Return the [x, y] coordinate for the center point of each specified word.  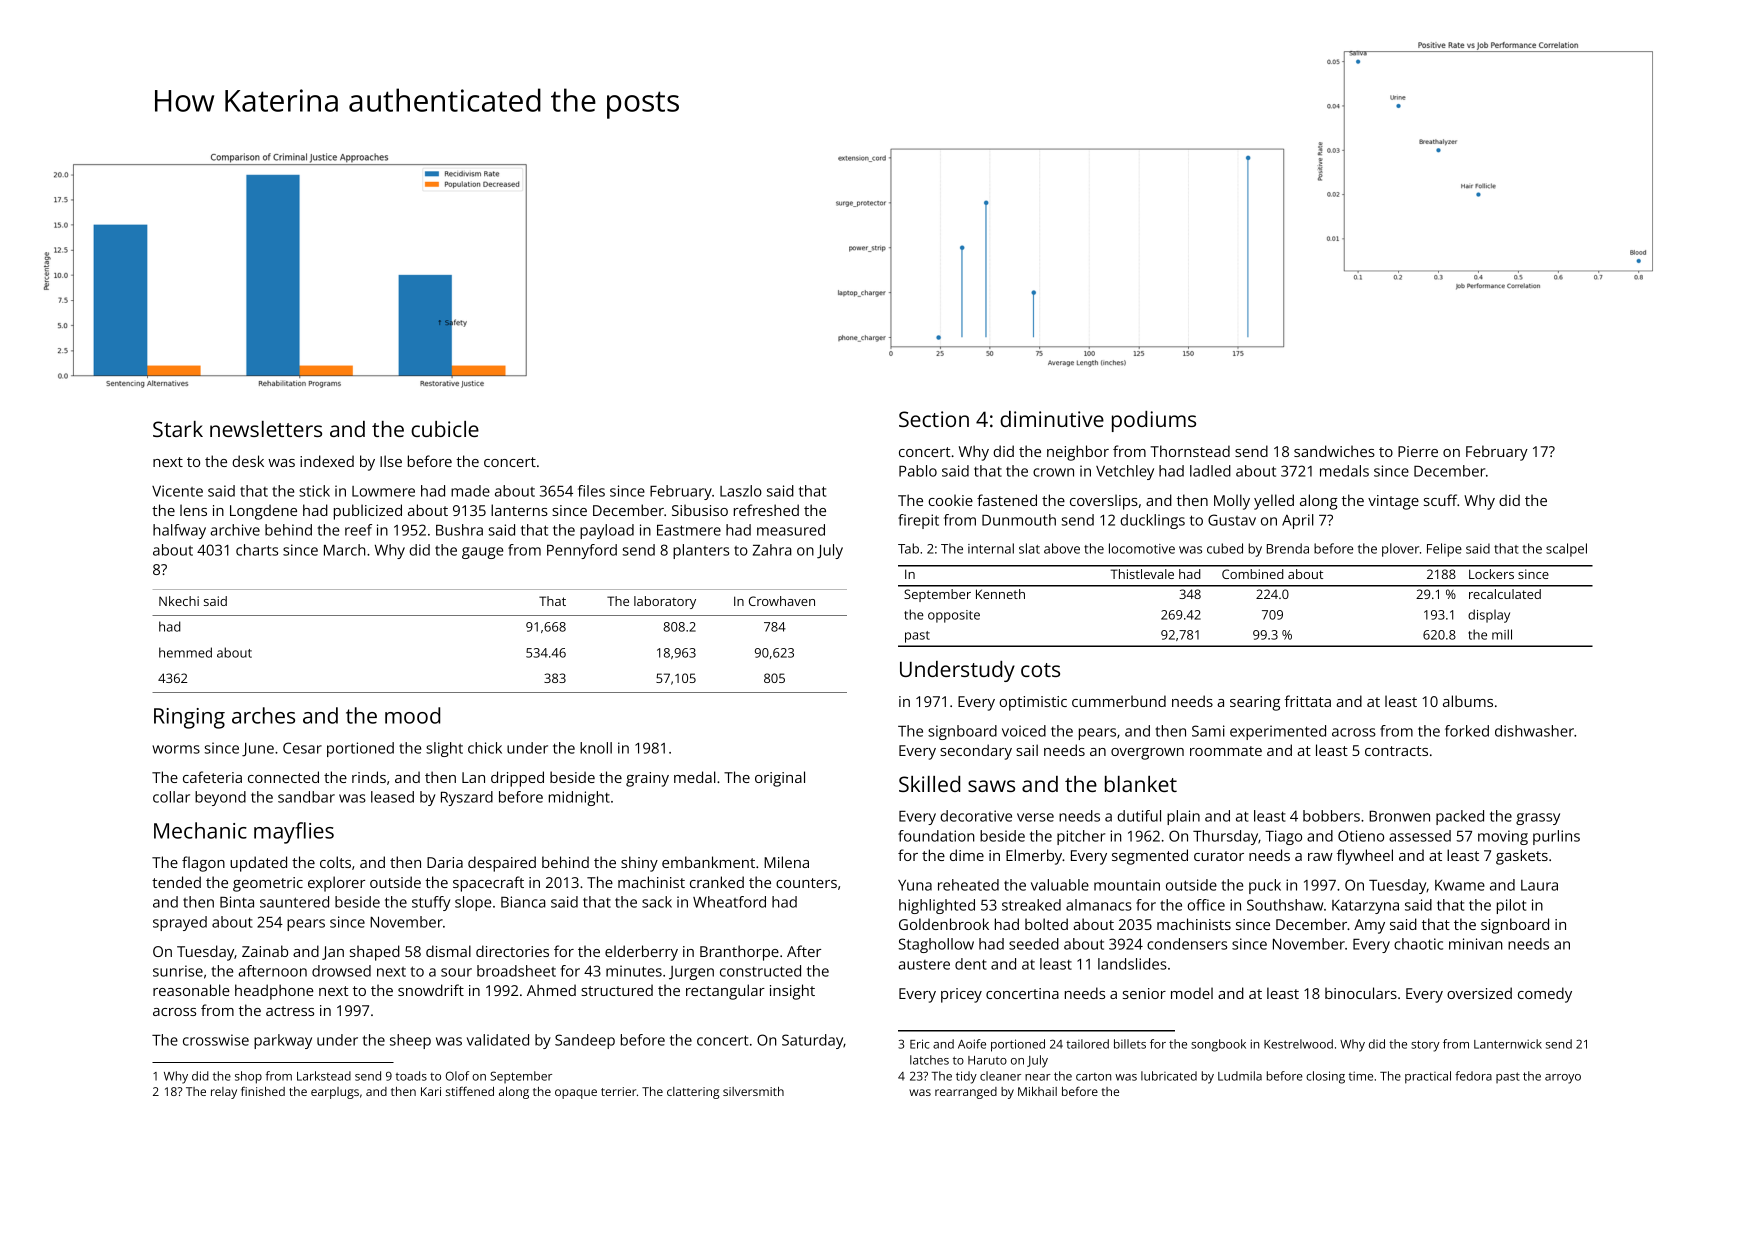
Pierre [1418, 451]
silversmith [753, 1091]
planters [701, 551]
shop [248, 1077]
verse [1035, 817]
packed [1460, 817]
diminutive [1052, 419]
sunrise [178, 971]
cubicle [445, 429]
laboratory [665, 602]
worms [176, 749]
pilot [1511, 906]
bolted [1046, 924]
